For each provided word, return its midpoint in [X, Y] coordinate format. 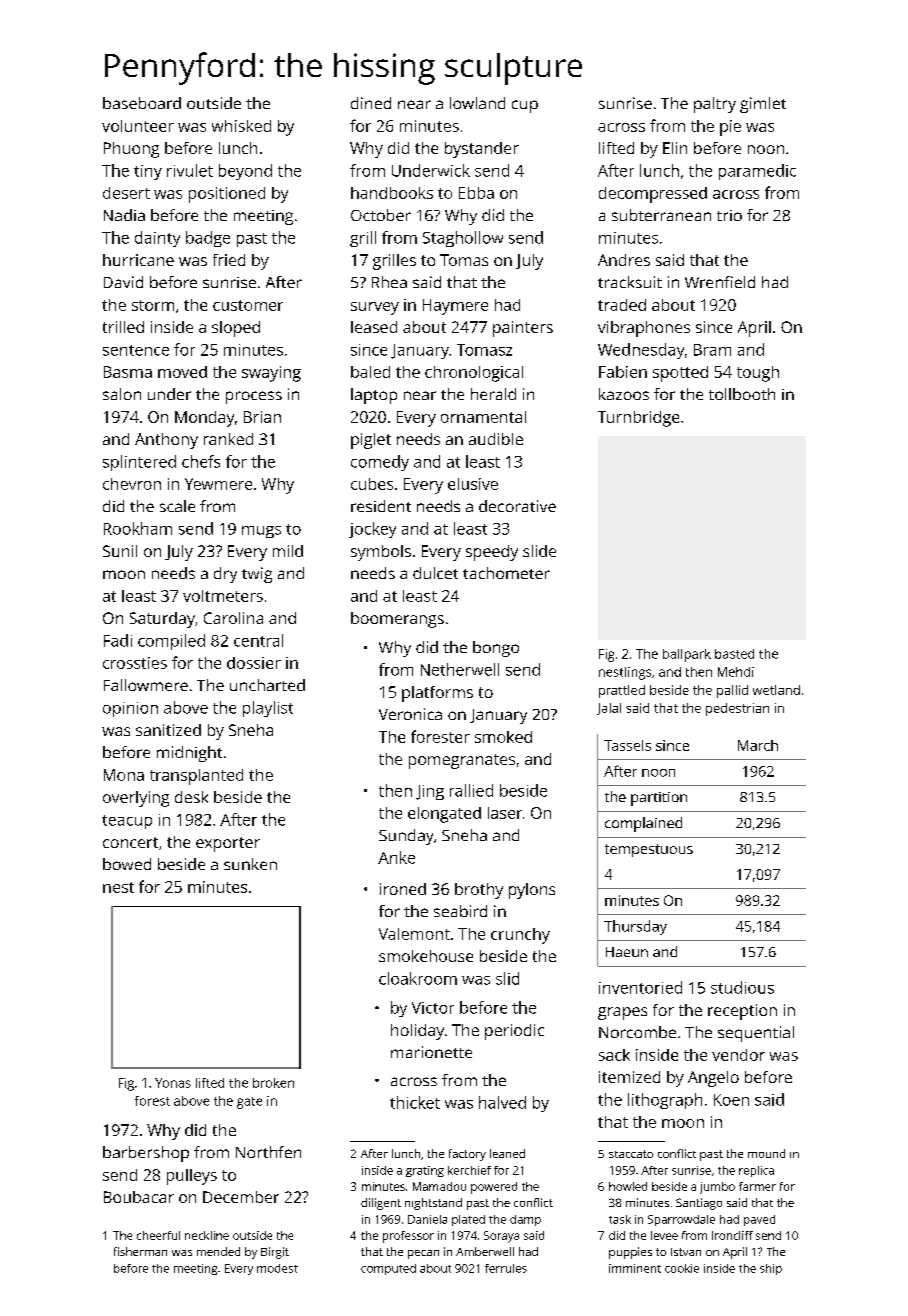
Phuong [131, 150]
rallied [471, 790]
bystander [482, 150]
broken [273, 1083]
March [758, 745]
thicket [415, 1102]
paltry [715, 105]
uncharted [267, 685]
